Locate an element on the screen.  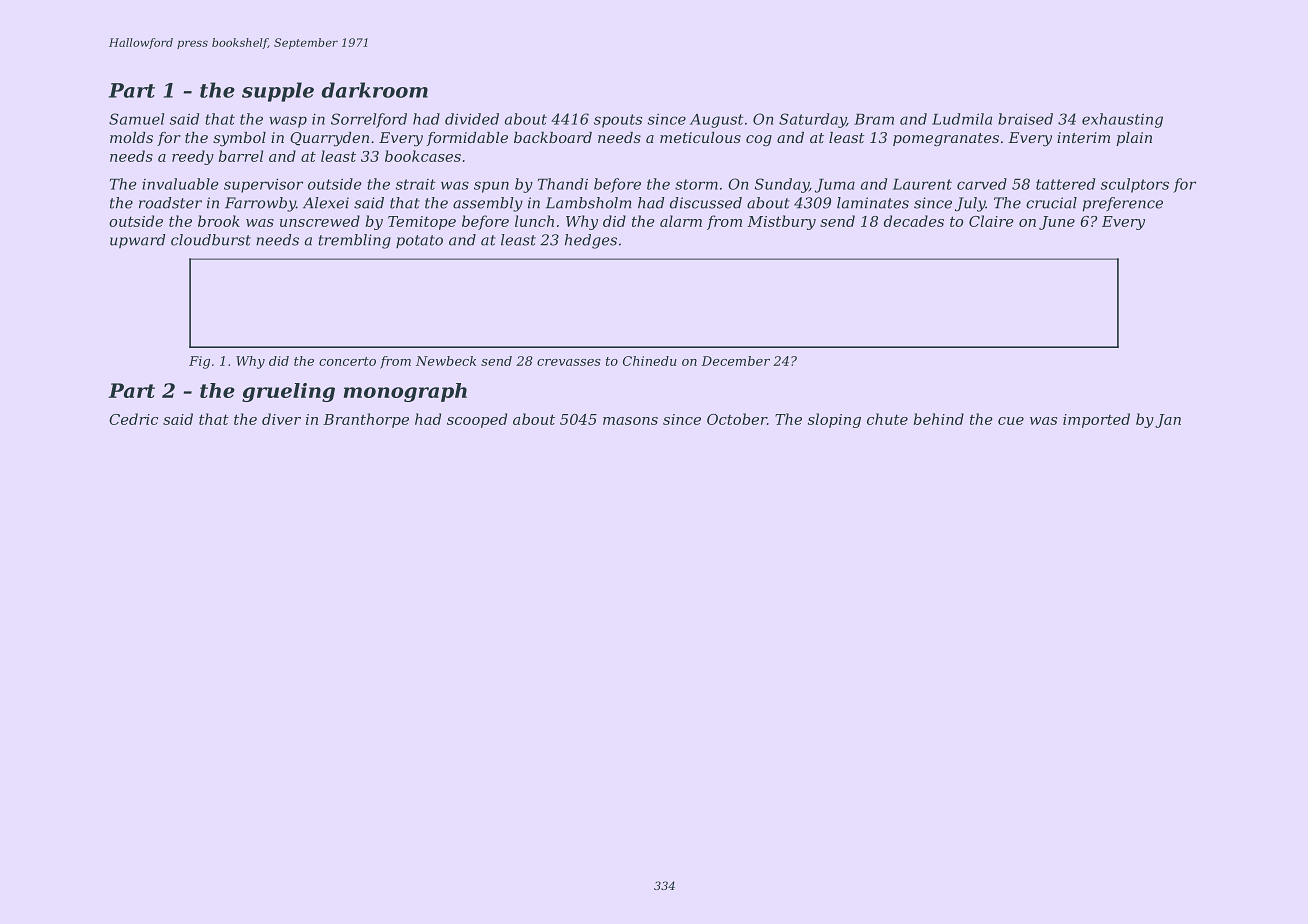
upward is located at coordinates (138, 241).
